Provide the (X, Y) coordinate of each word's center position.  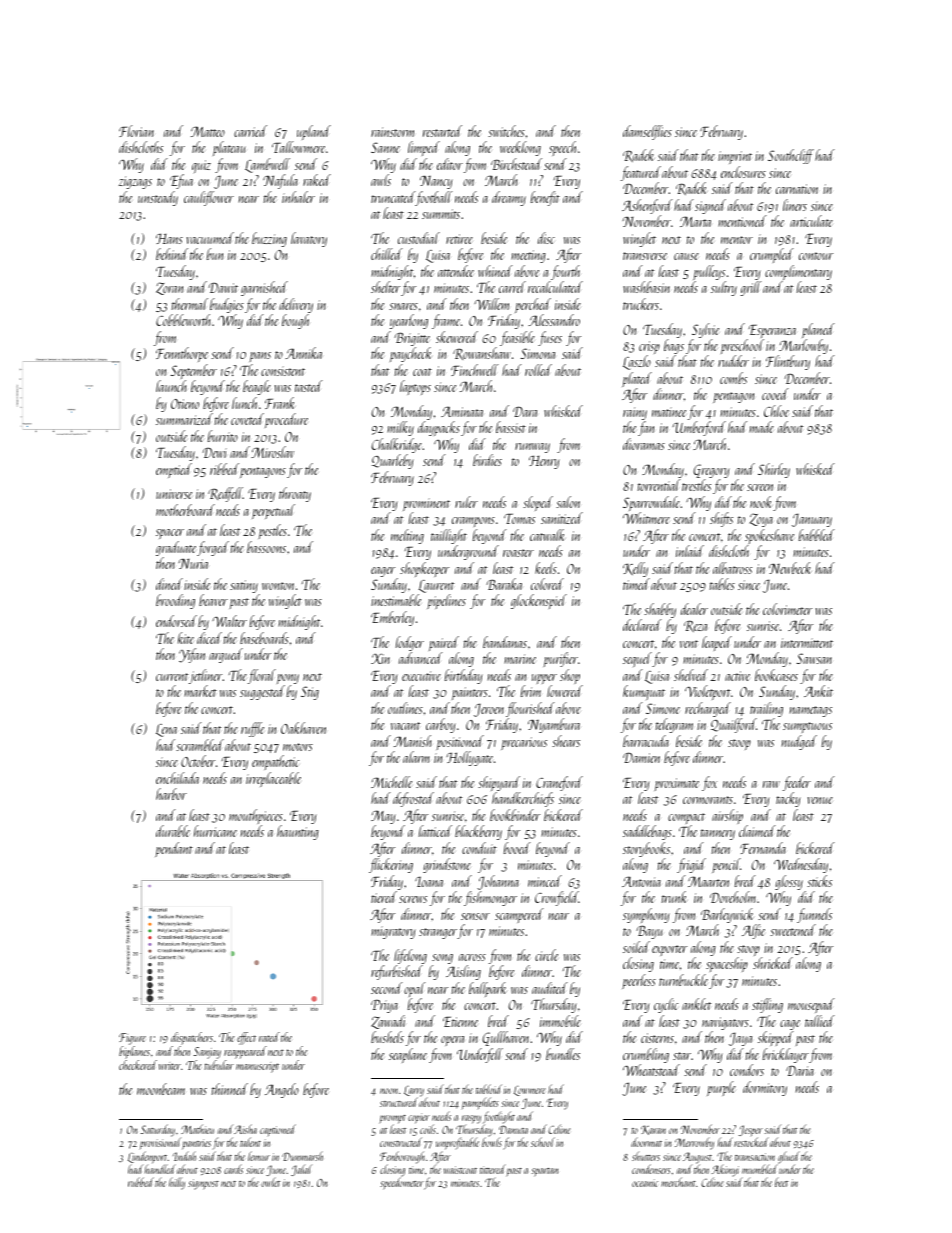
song (442, 959)
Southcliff (791, 156)
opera (452, 1041)
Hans (169, 239)
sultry (724, 288)
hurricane (215, 831)
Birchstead (516, 164)
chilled (387, 254)
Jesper (751, 1131)
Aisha (245, 1129)
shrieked (773, 963)
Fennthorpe (182, 354)
